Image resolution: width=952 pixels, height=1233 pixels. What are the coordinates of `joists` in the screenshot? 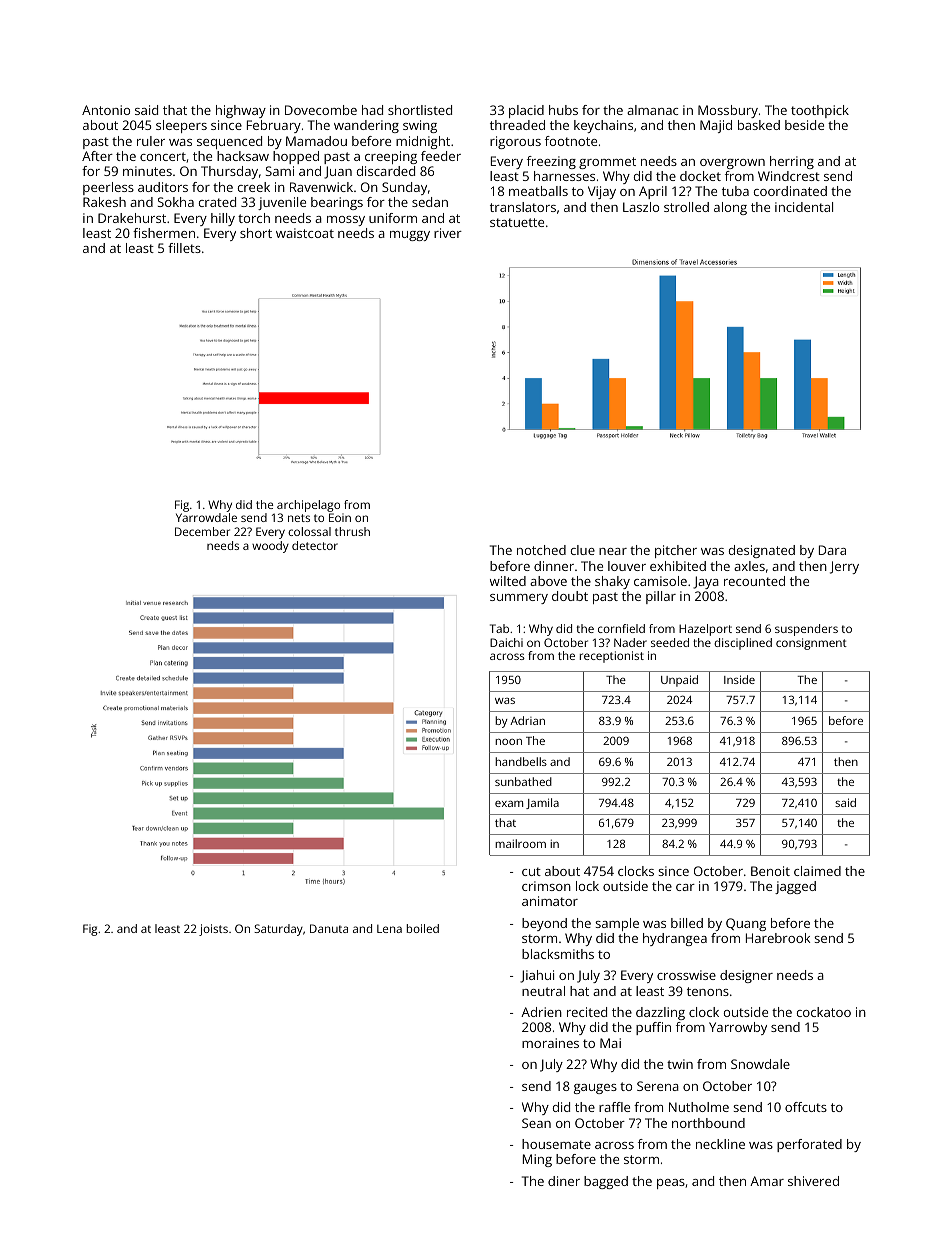 It's located at (213, 930).
